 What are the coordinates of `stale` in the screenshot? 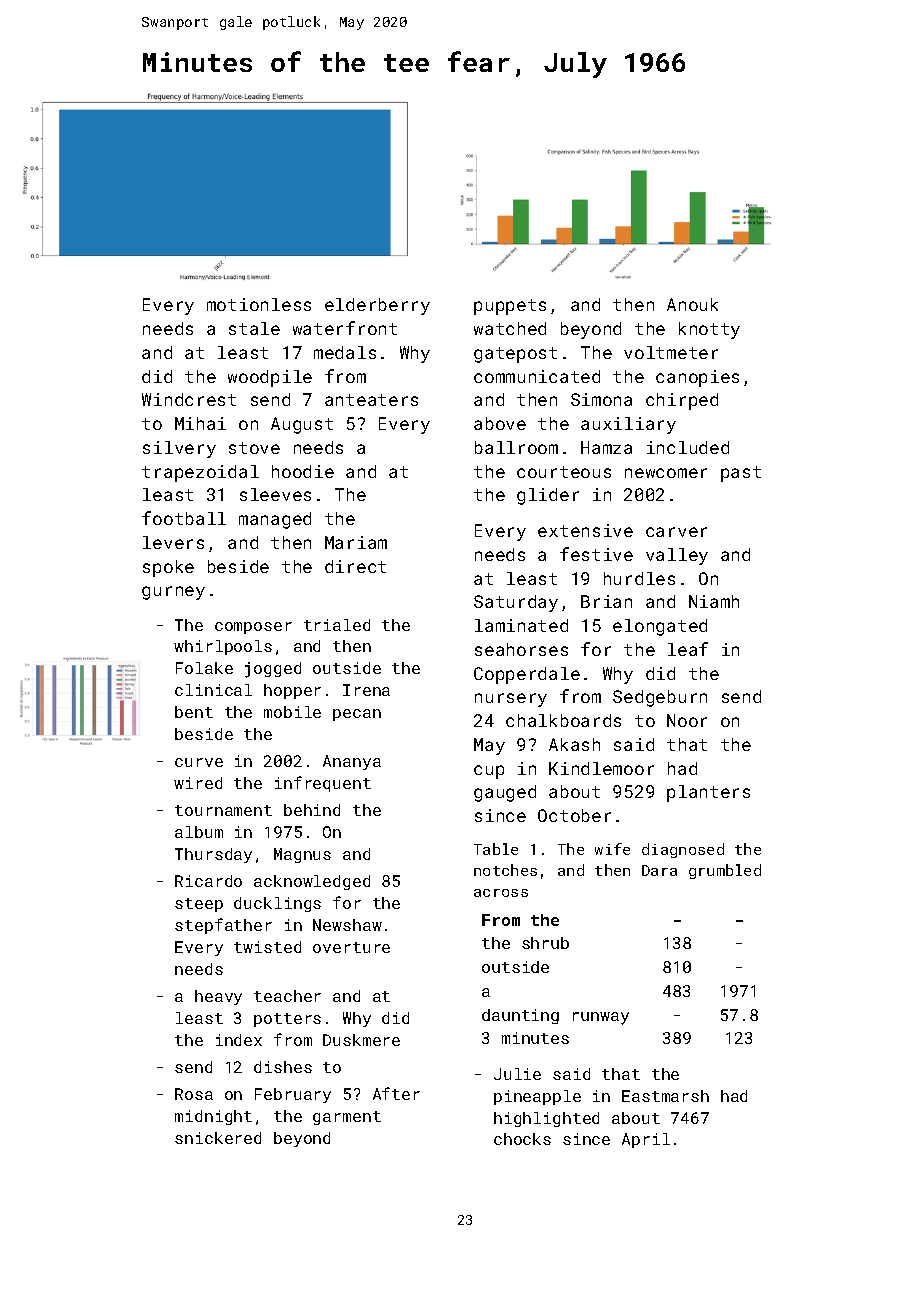 It's located at (254, 328).
